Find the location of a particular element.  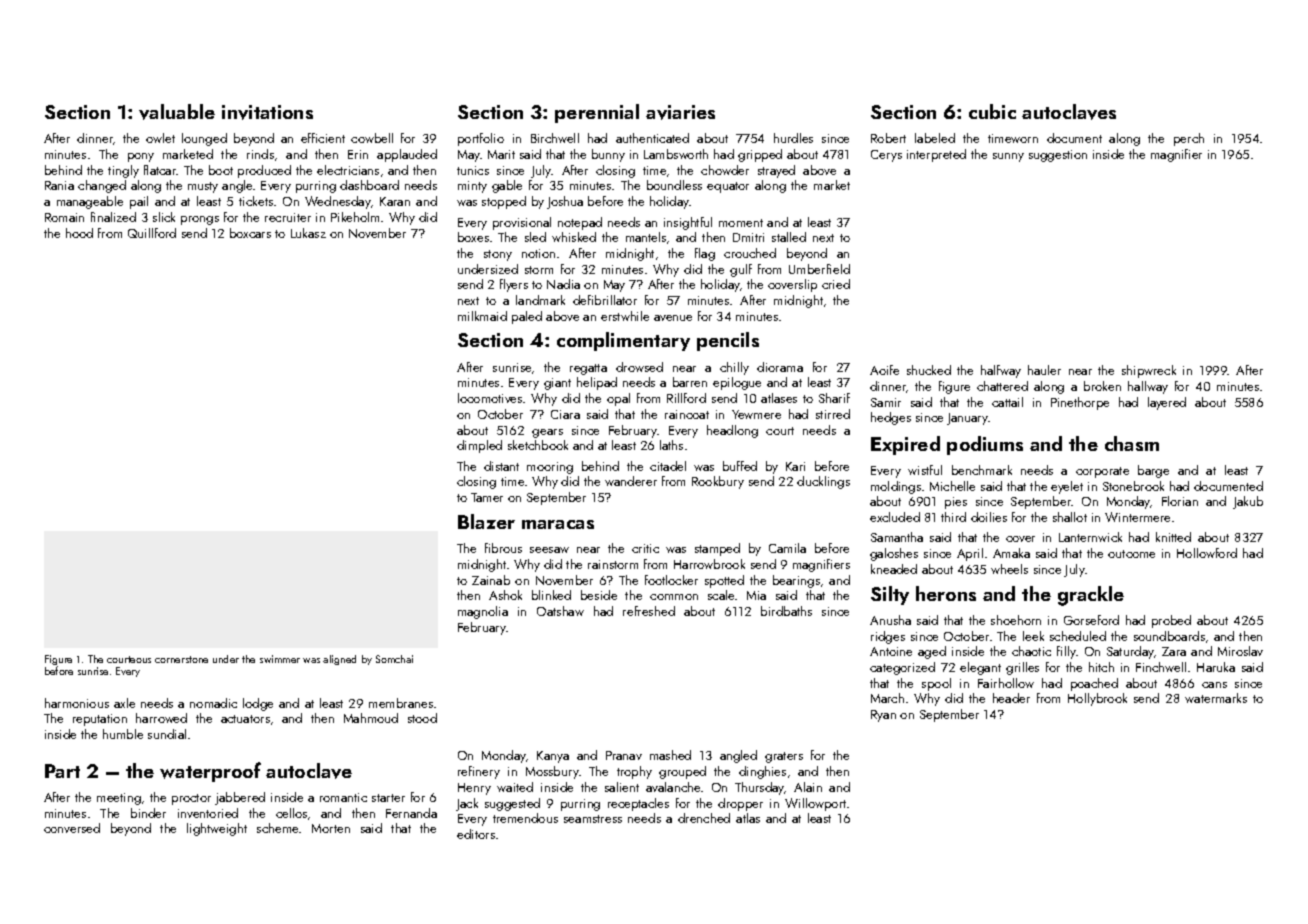

minty is located at coordinates (472, 187).
